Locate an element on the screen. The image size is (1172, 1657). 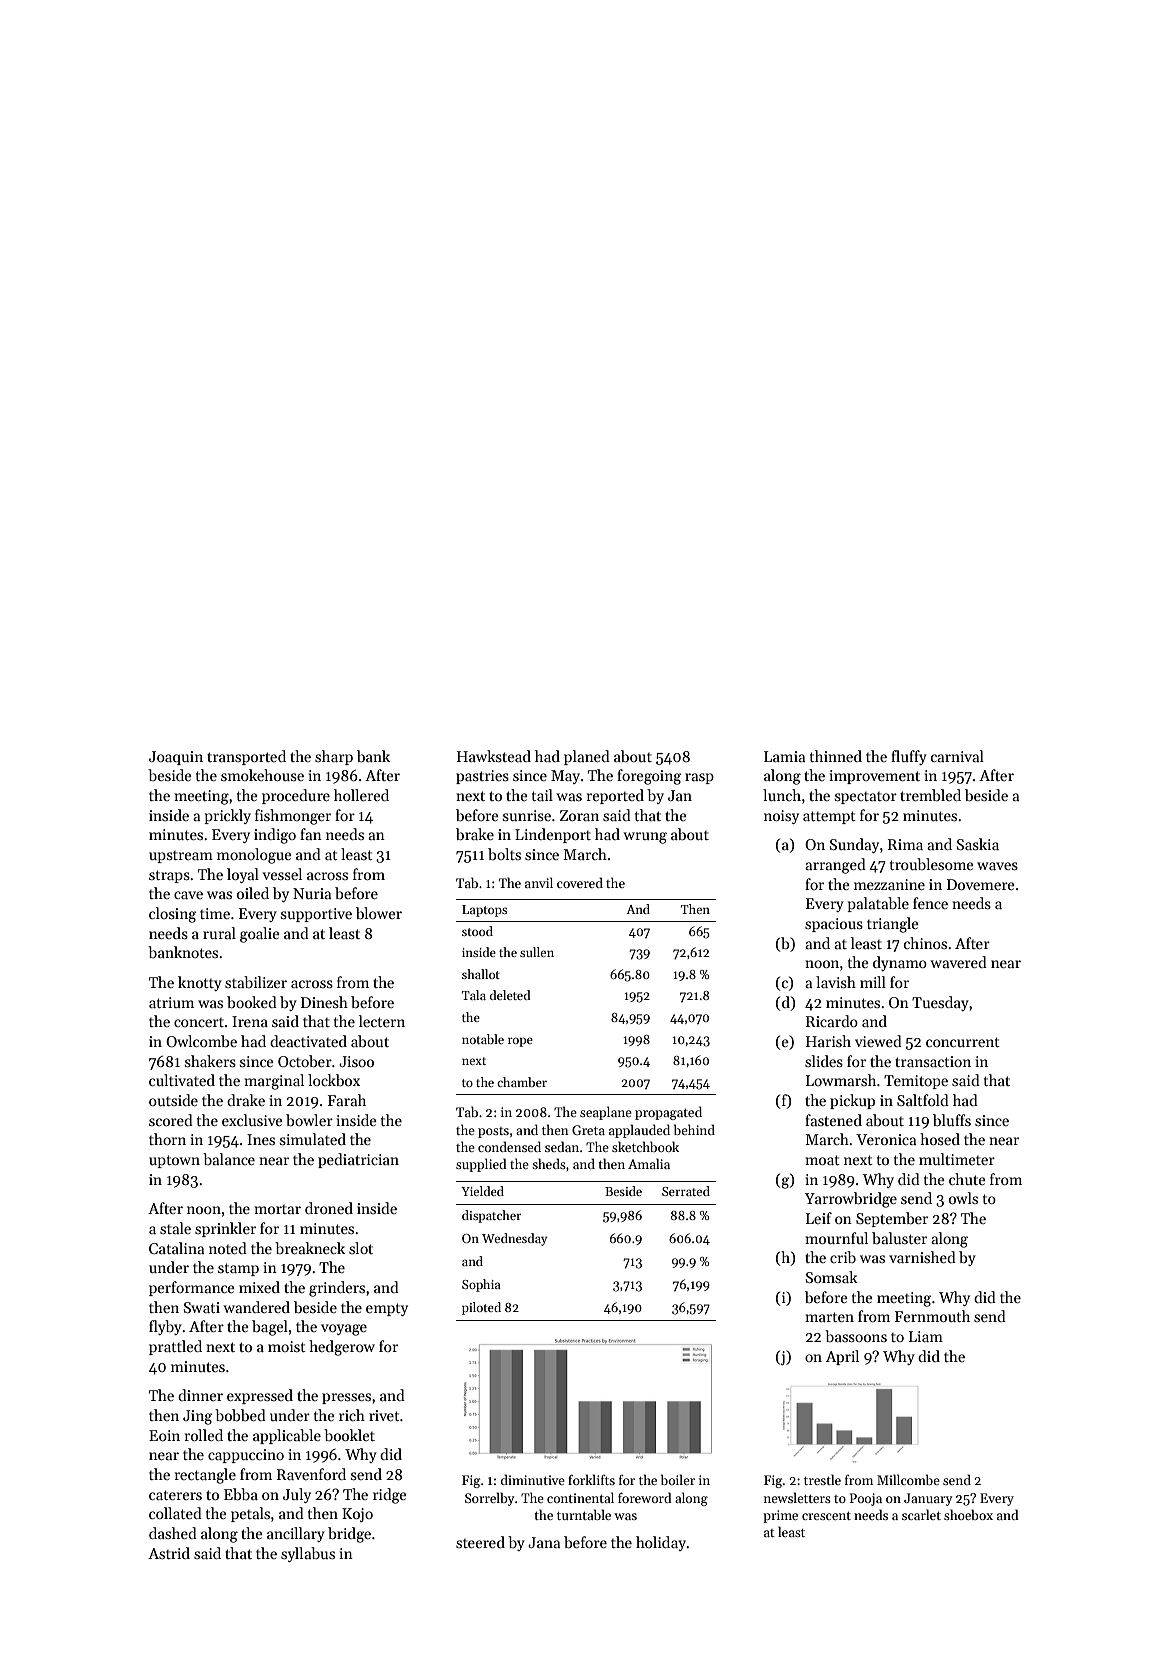
posts is located at coordinates (493, 1132).
